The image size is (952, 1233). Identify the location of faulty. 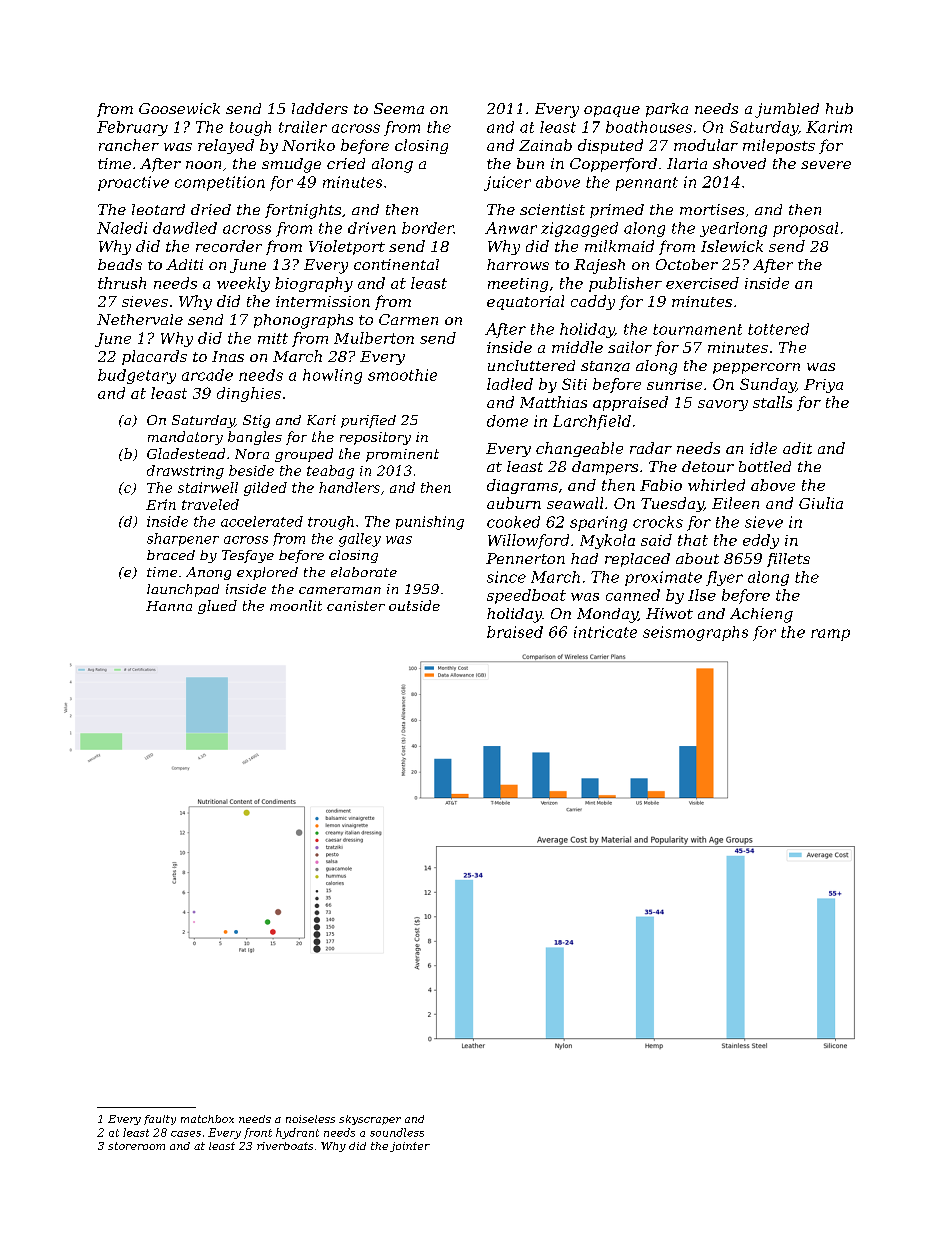
(160, 1120).
